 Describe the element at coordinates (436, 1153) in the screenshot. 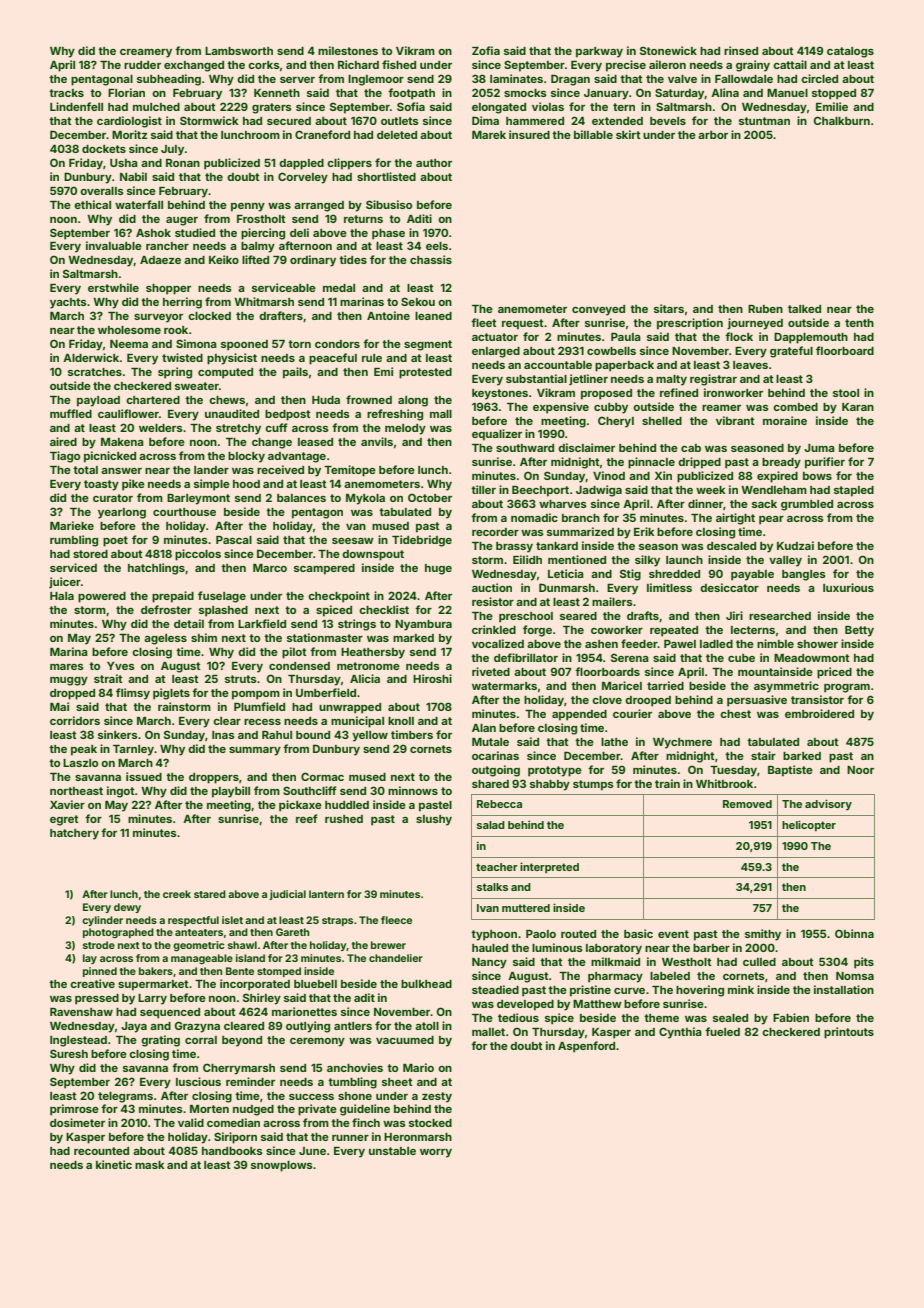

I see `worry` at that location.
